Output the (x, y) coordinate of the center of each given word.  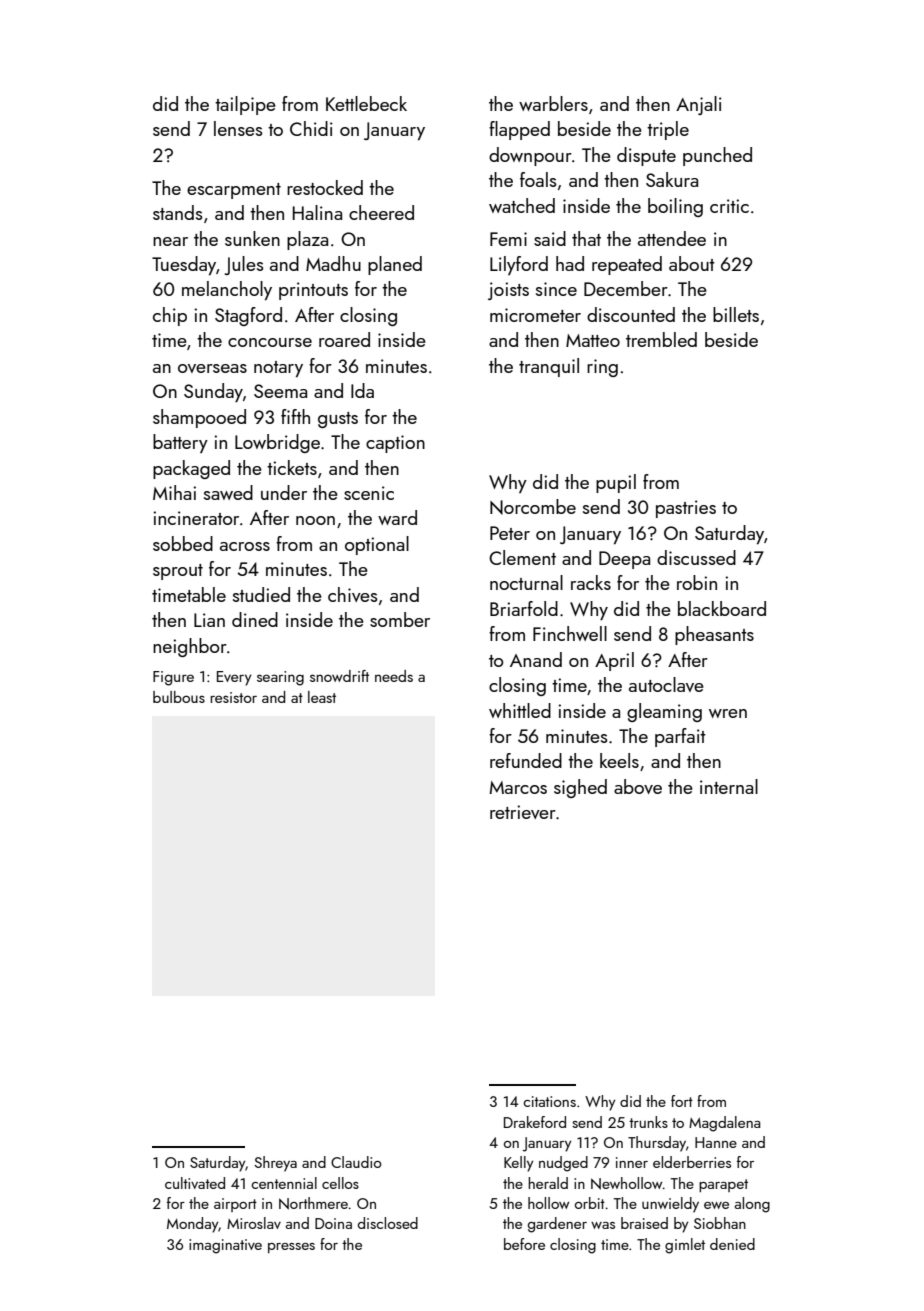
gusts (338, 420)
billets (736, 314)
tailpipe (245, 105)
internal (729, 786)
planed (395, 265)
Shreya (275, 1164)
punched (717, 156)
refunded (526, 760)
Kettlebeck (366, 103)
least (322, 697)
